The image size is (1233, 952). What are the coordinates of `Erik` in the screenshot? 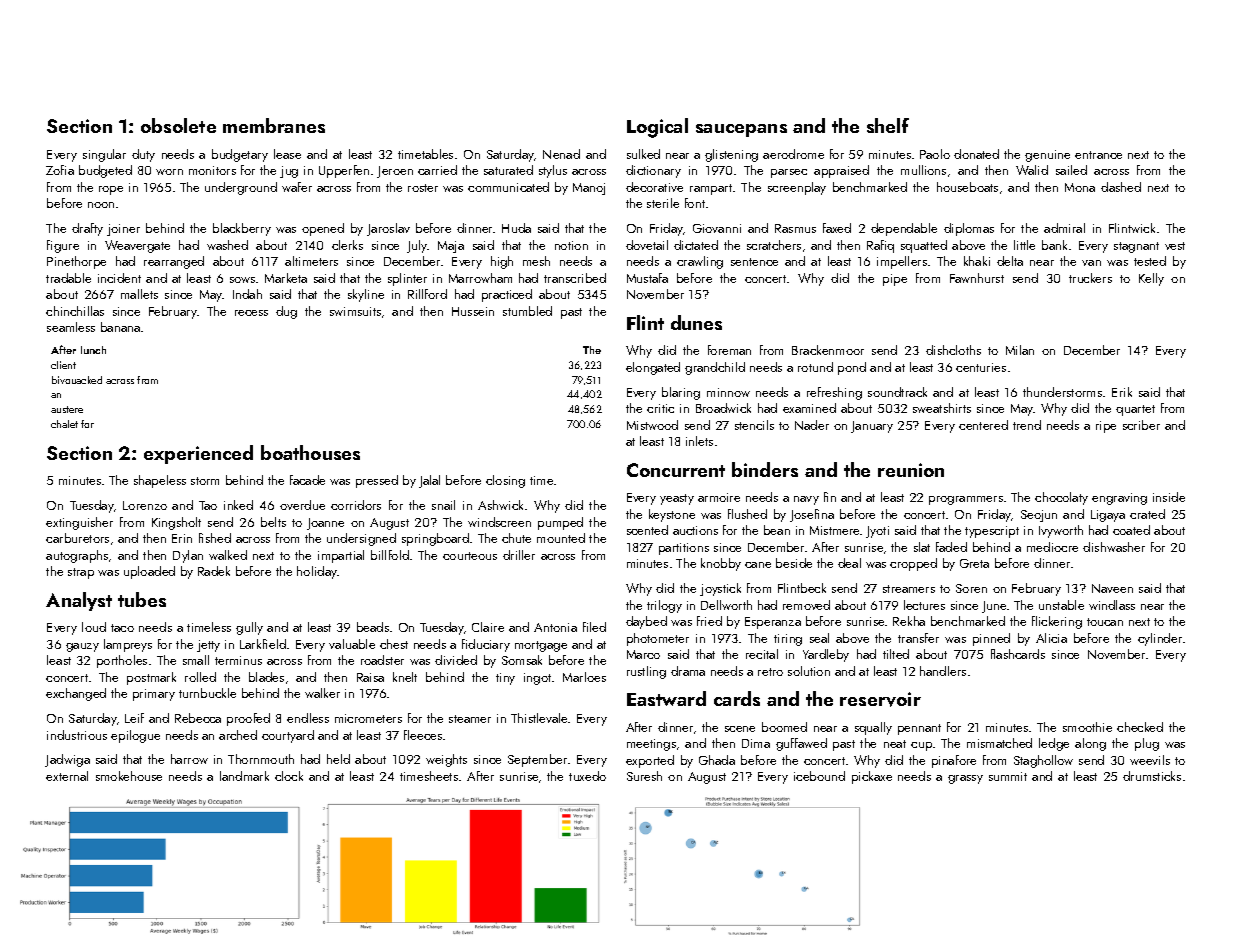 It's located at (1122, 392).
